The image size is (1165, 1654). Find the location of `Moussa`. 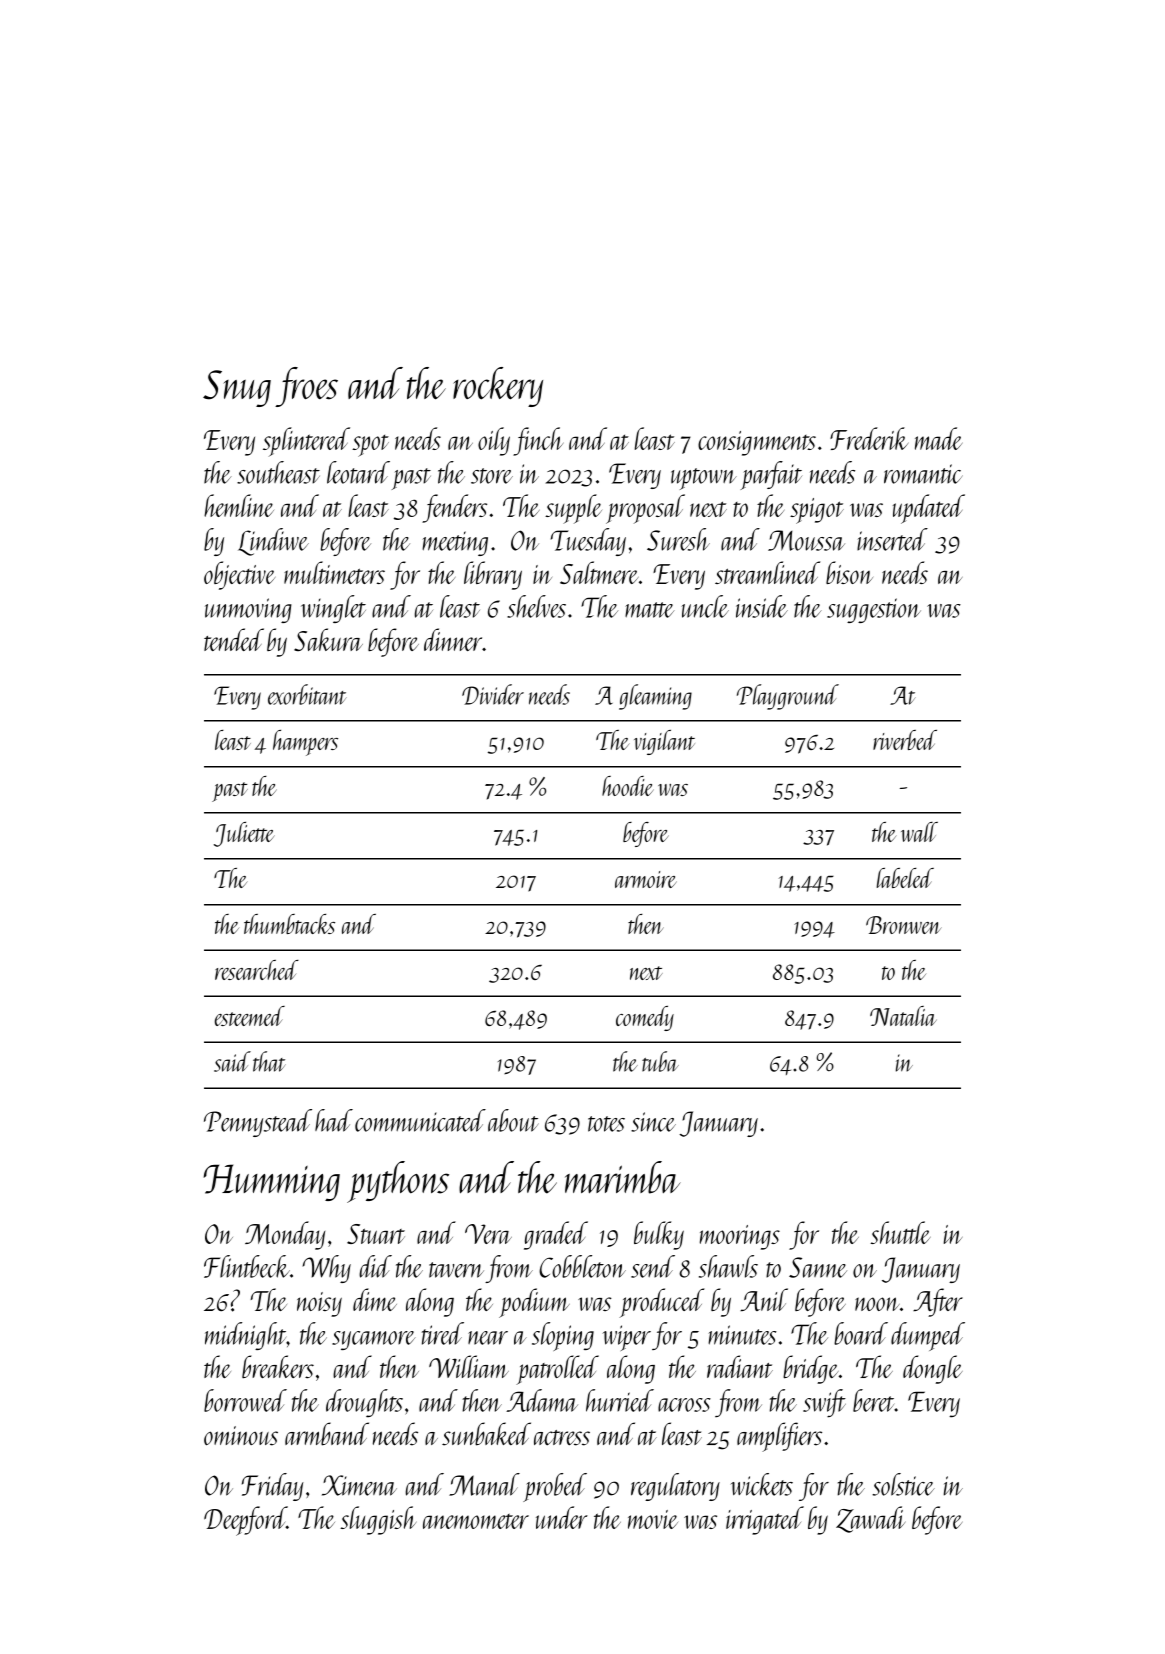

Moussa is located at coordinates (806, 540).
